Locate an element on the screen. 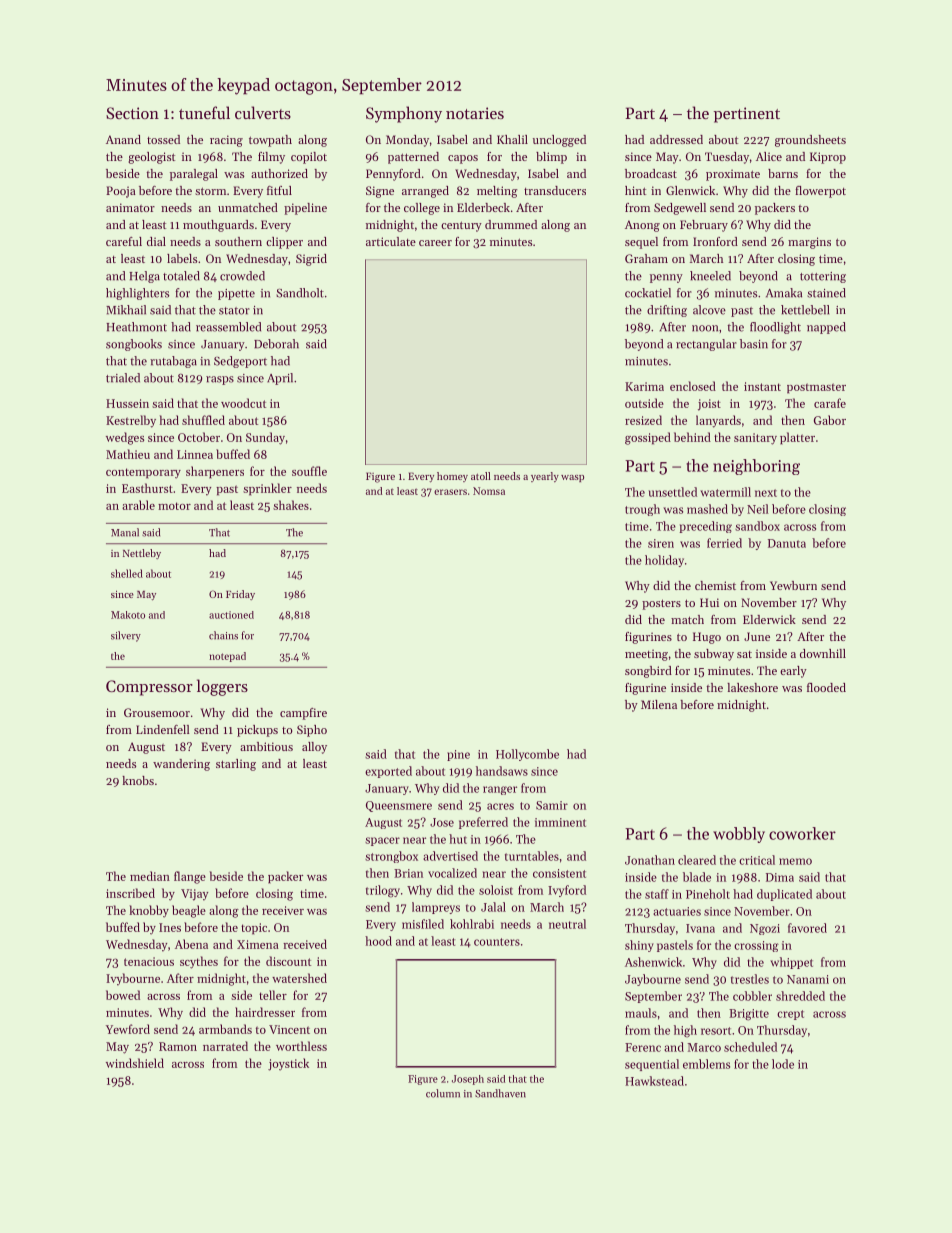 The width and height of the screenshot is (952, 1233). stator is located at coordinates (234, 311).
